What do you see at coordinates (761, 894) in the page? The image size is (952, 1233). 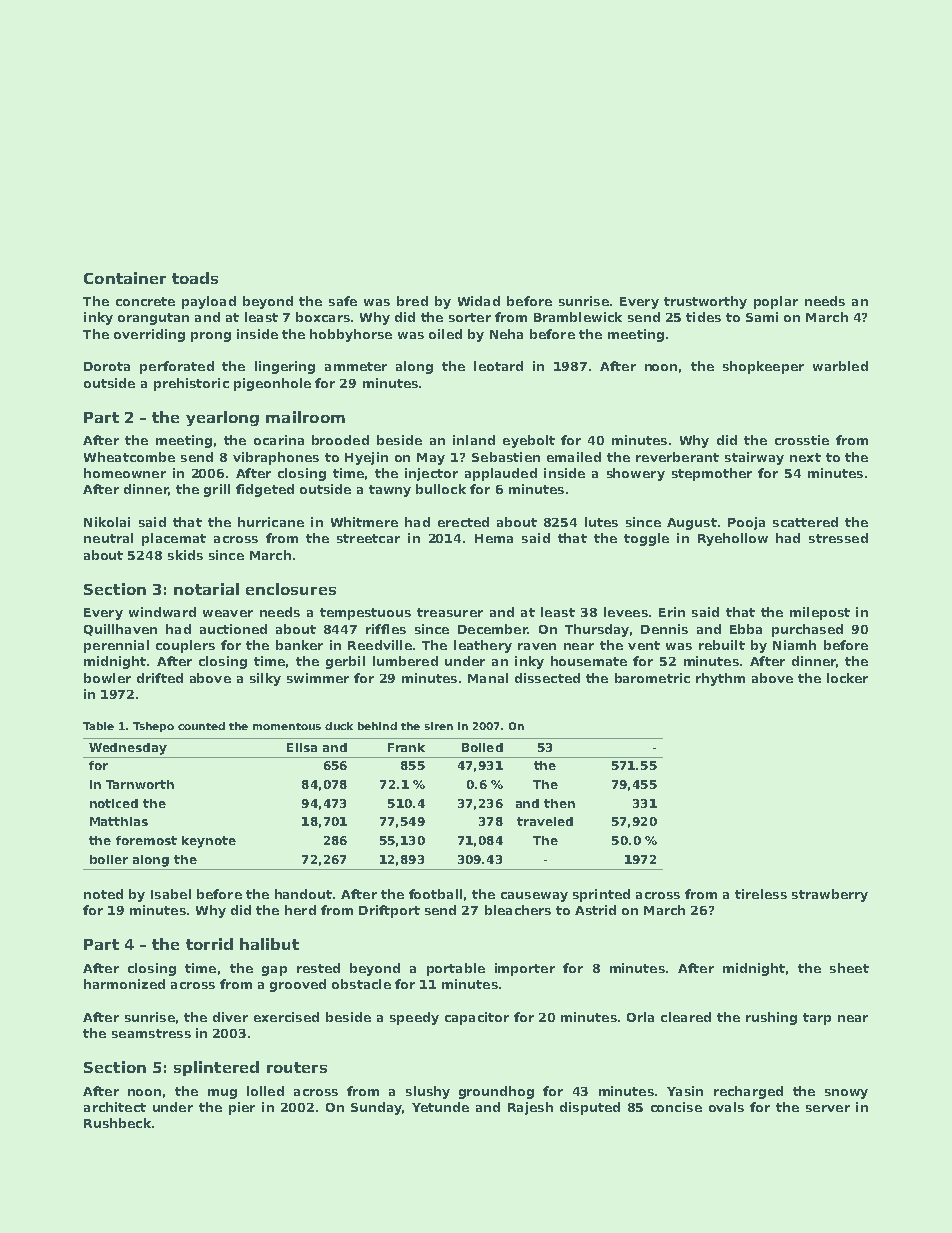 I see `tireless` at bounding box center [761, 894].
